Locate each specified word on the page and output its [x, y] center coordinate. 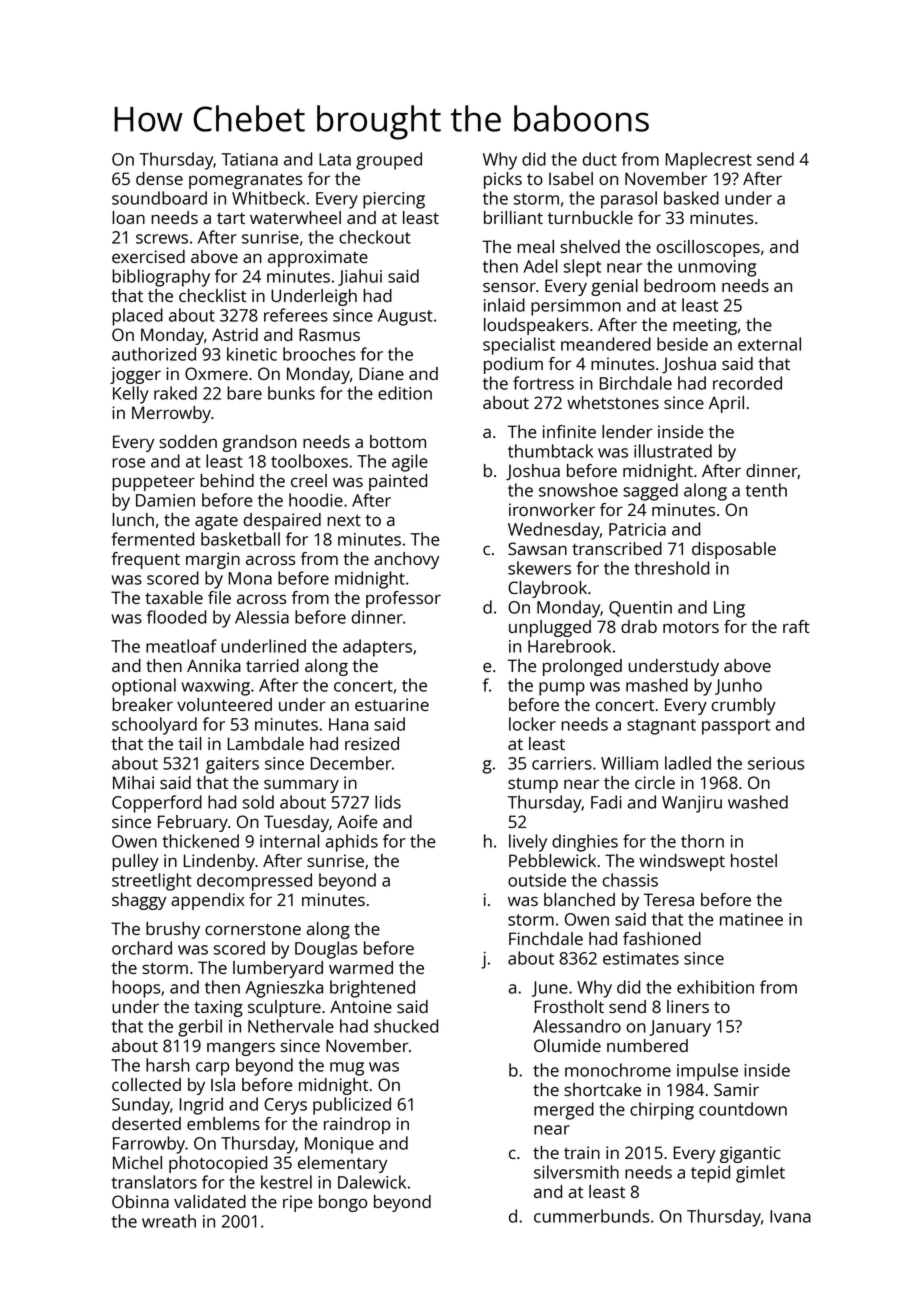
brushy [173, 930]
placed [137, 317]
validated [210, 1201]
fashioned [662, 938]
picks [503, 180]
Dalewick [372, 1182]
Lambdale [266, 743]
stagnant [661, 727]
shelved [590, 246]
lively [528, 843]
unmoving [717, 268]
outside [537, 880]
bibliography [161, 278]
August [405, 317]
